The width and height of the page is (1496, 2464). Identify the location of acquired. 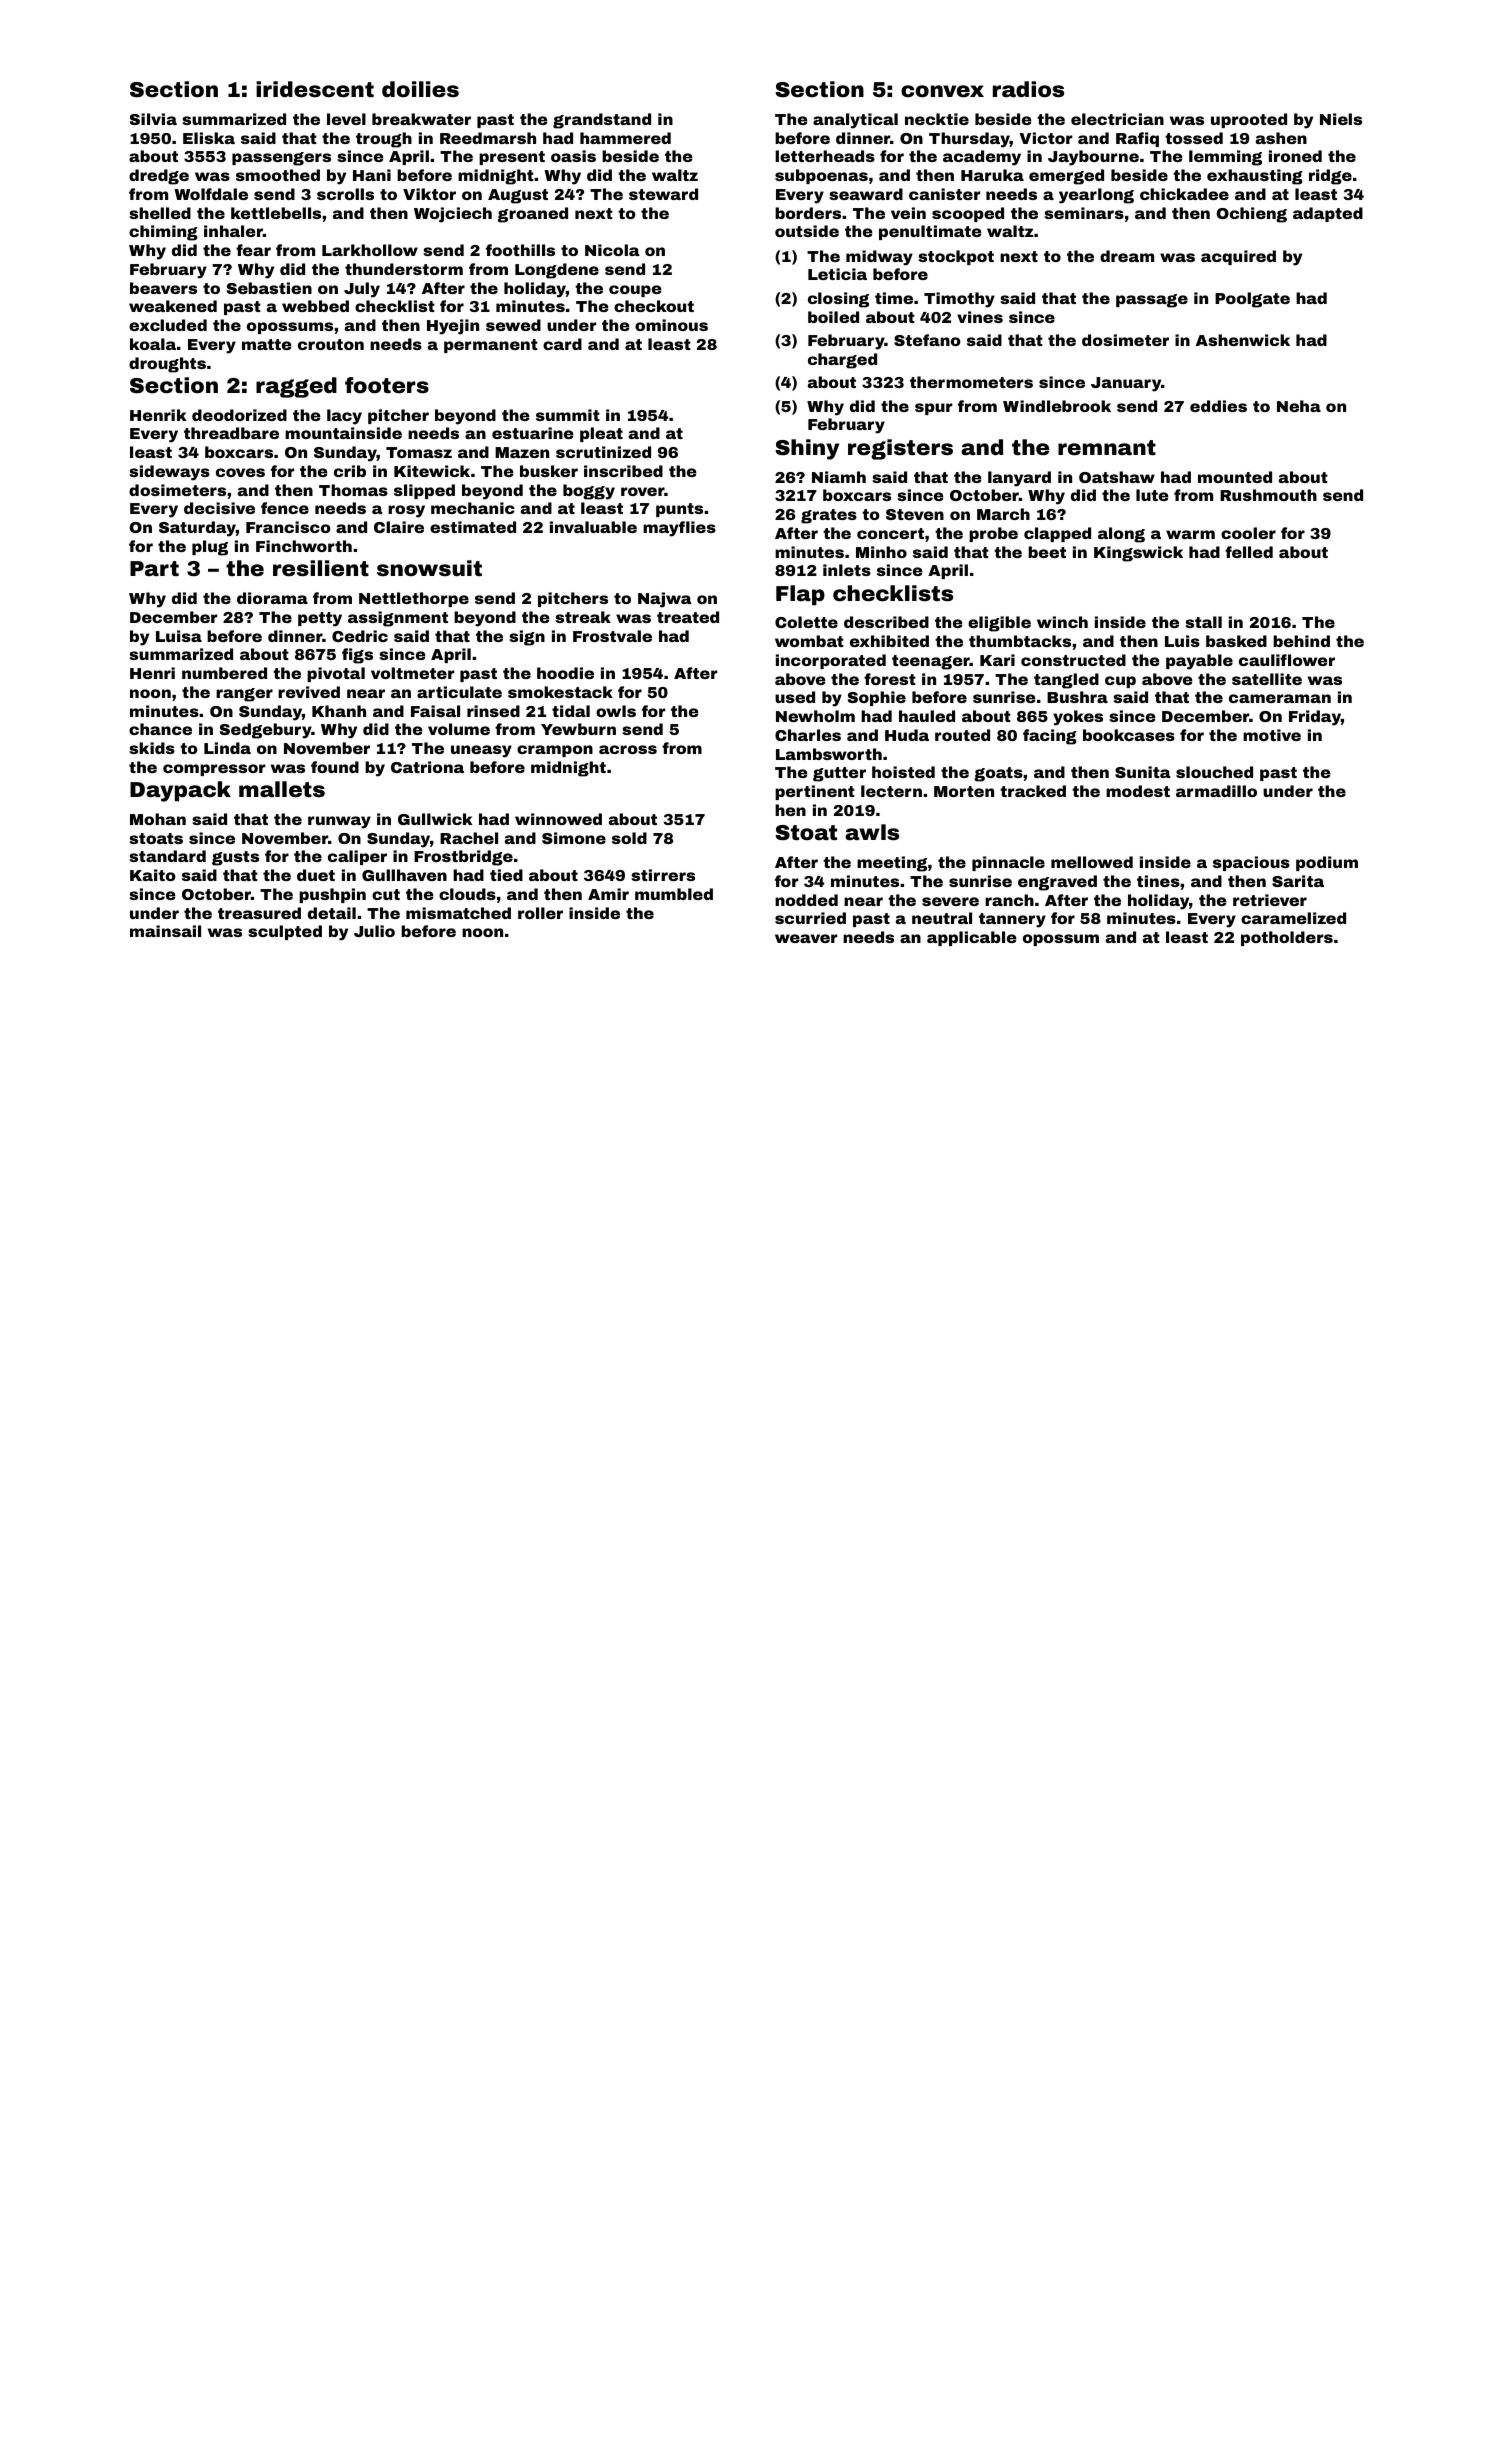
(1238, 257).
